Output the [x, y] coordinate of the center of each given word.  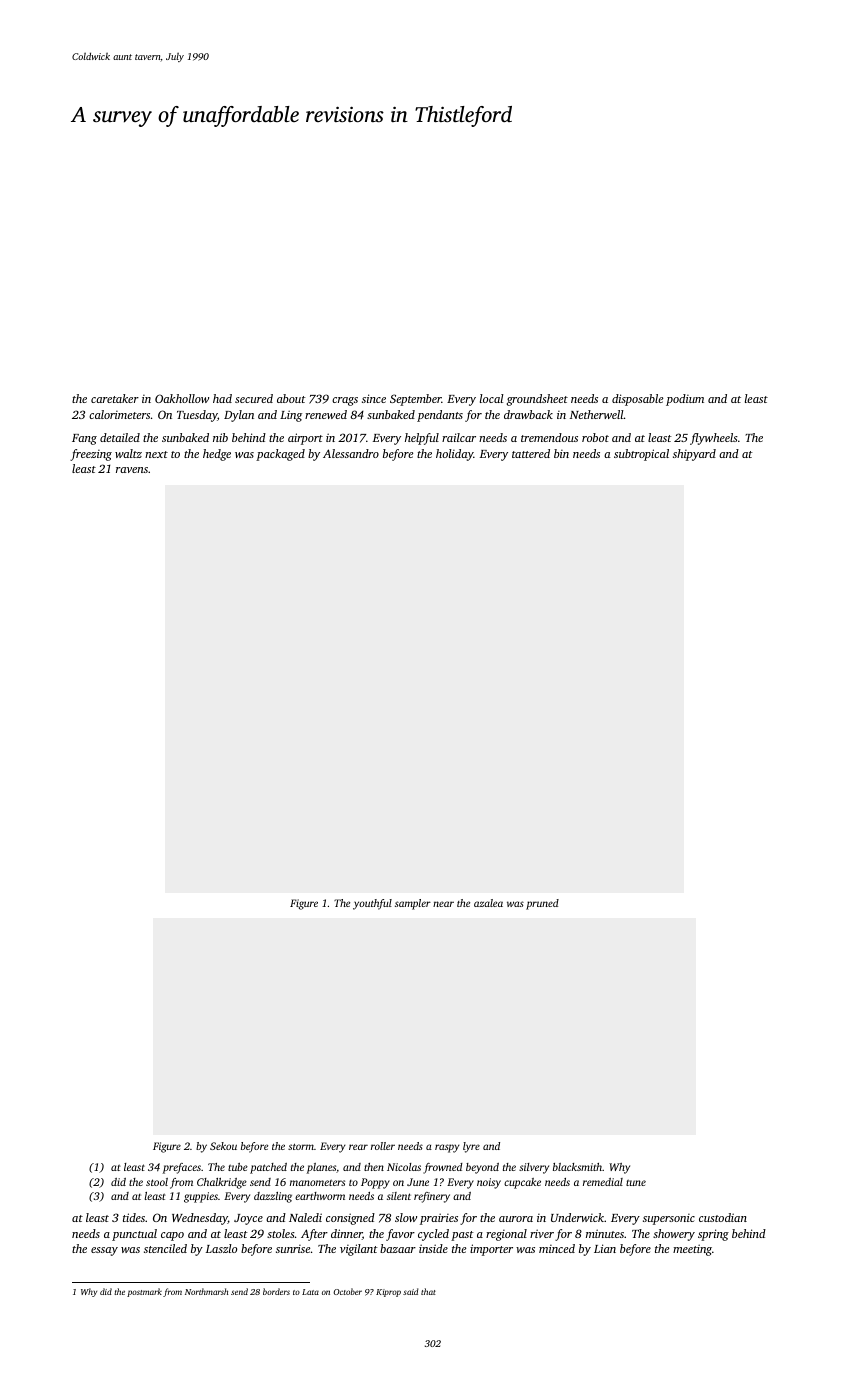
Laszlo [221, 1248]
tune [636, 1182]
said [411, 1291]
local [492, 398]
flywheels [714, 439]
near [443, 904]
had [222, 398]
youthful [372, 904]
